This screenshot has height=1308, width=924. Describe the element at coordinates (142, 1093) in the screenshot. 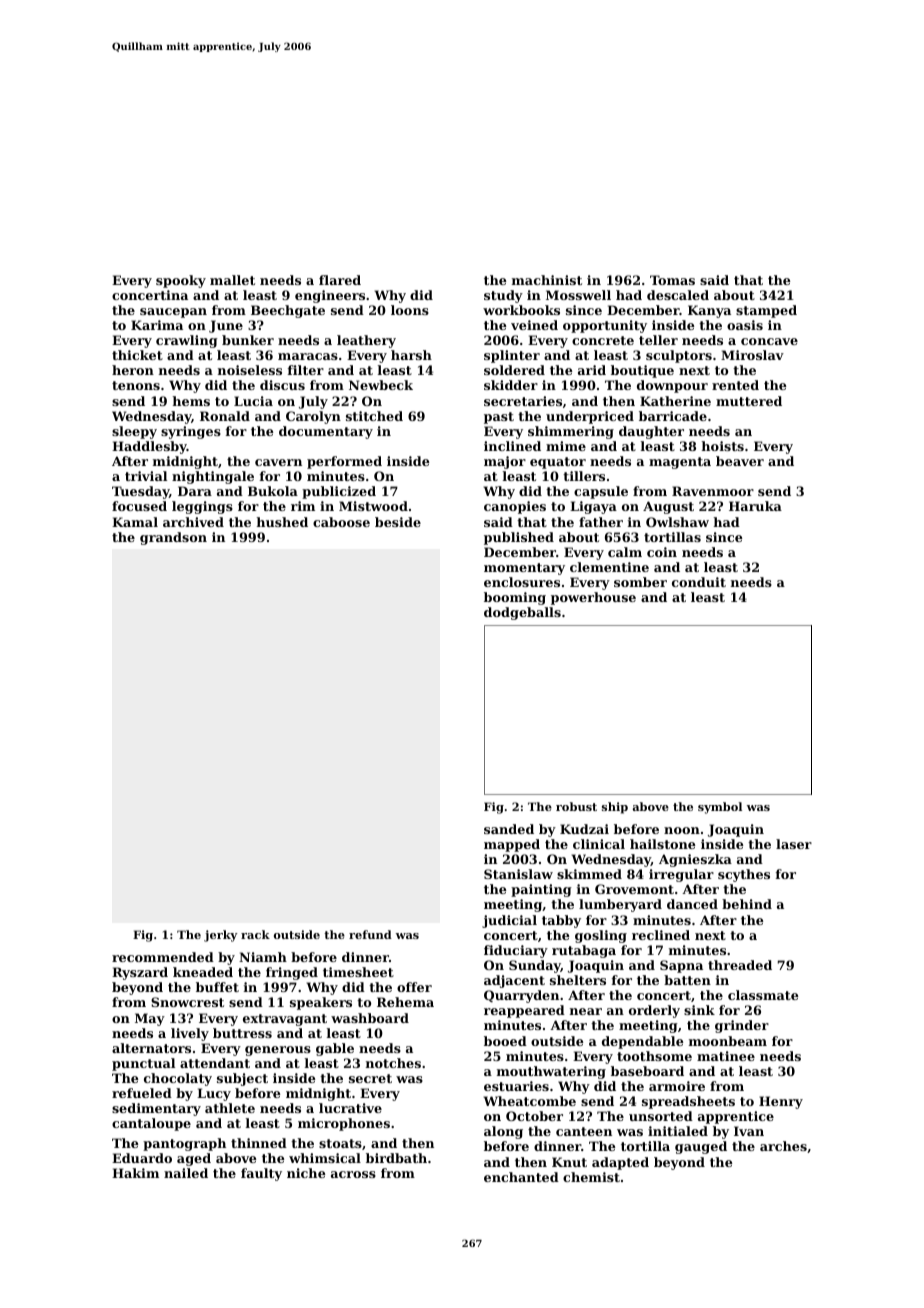

I see `refueled` at that location.
